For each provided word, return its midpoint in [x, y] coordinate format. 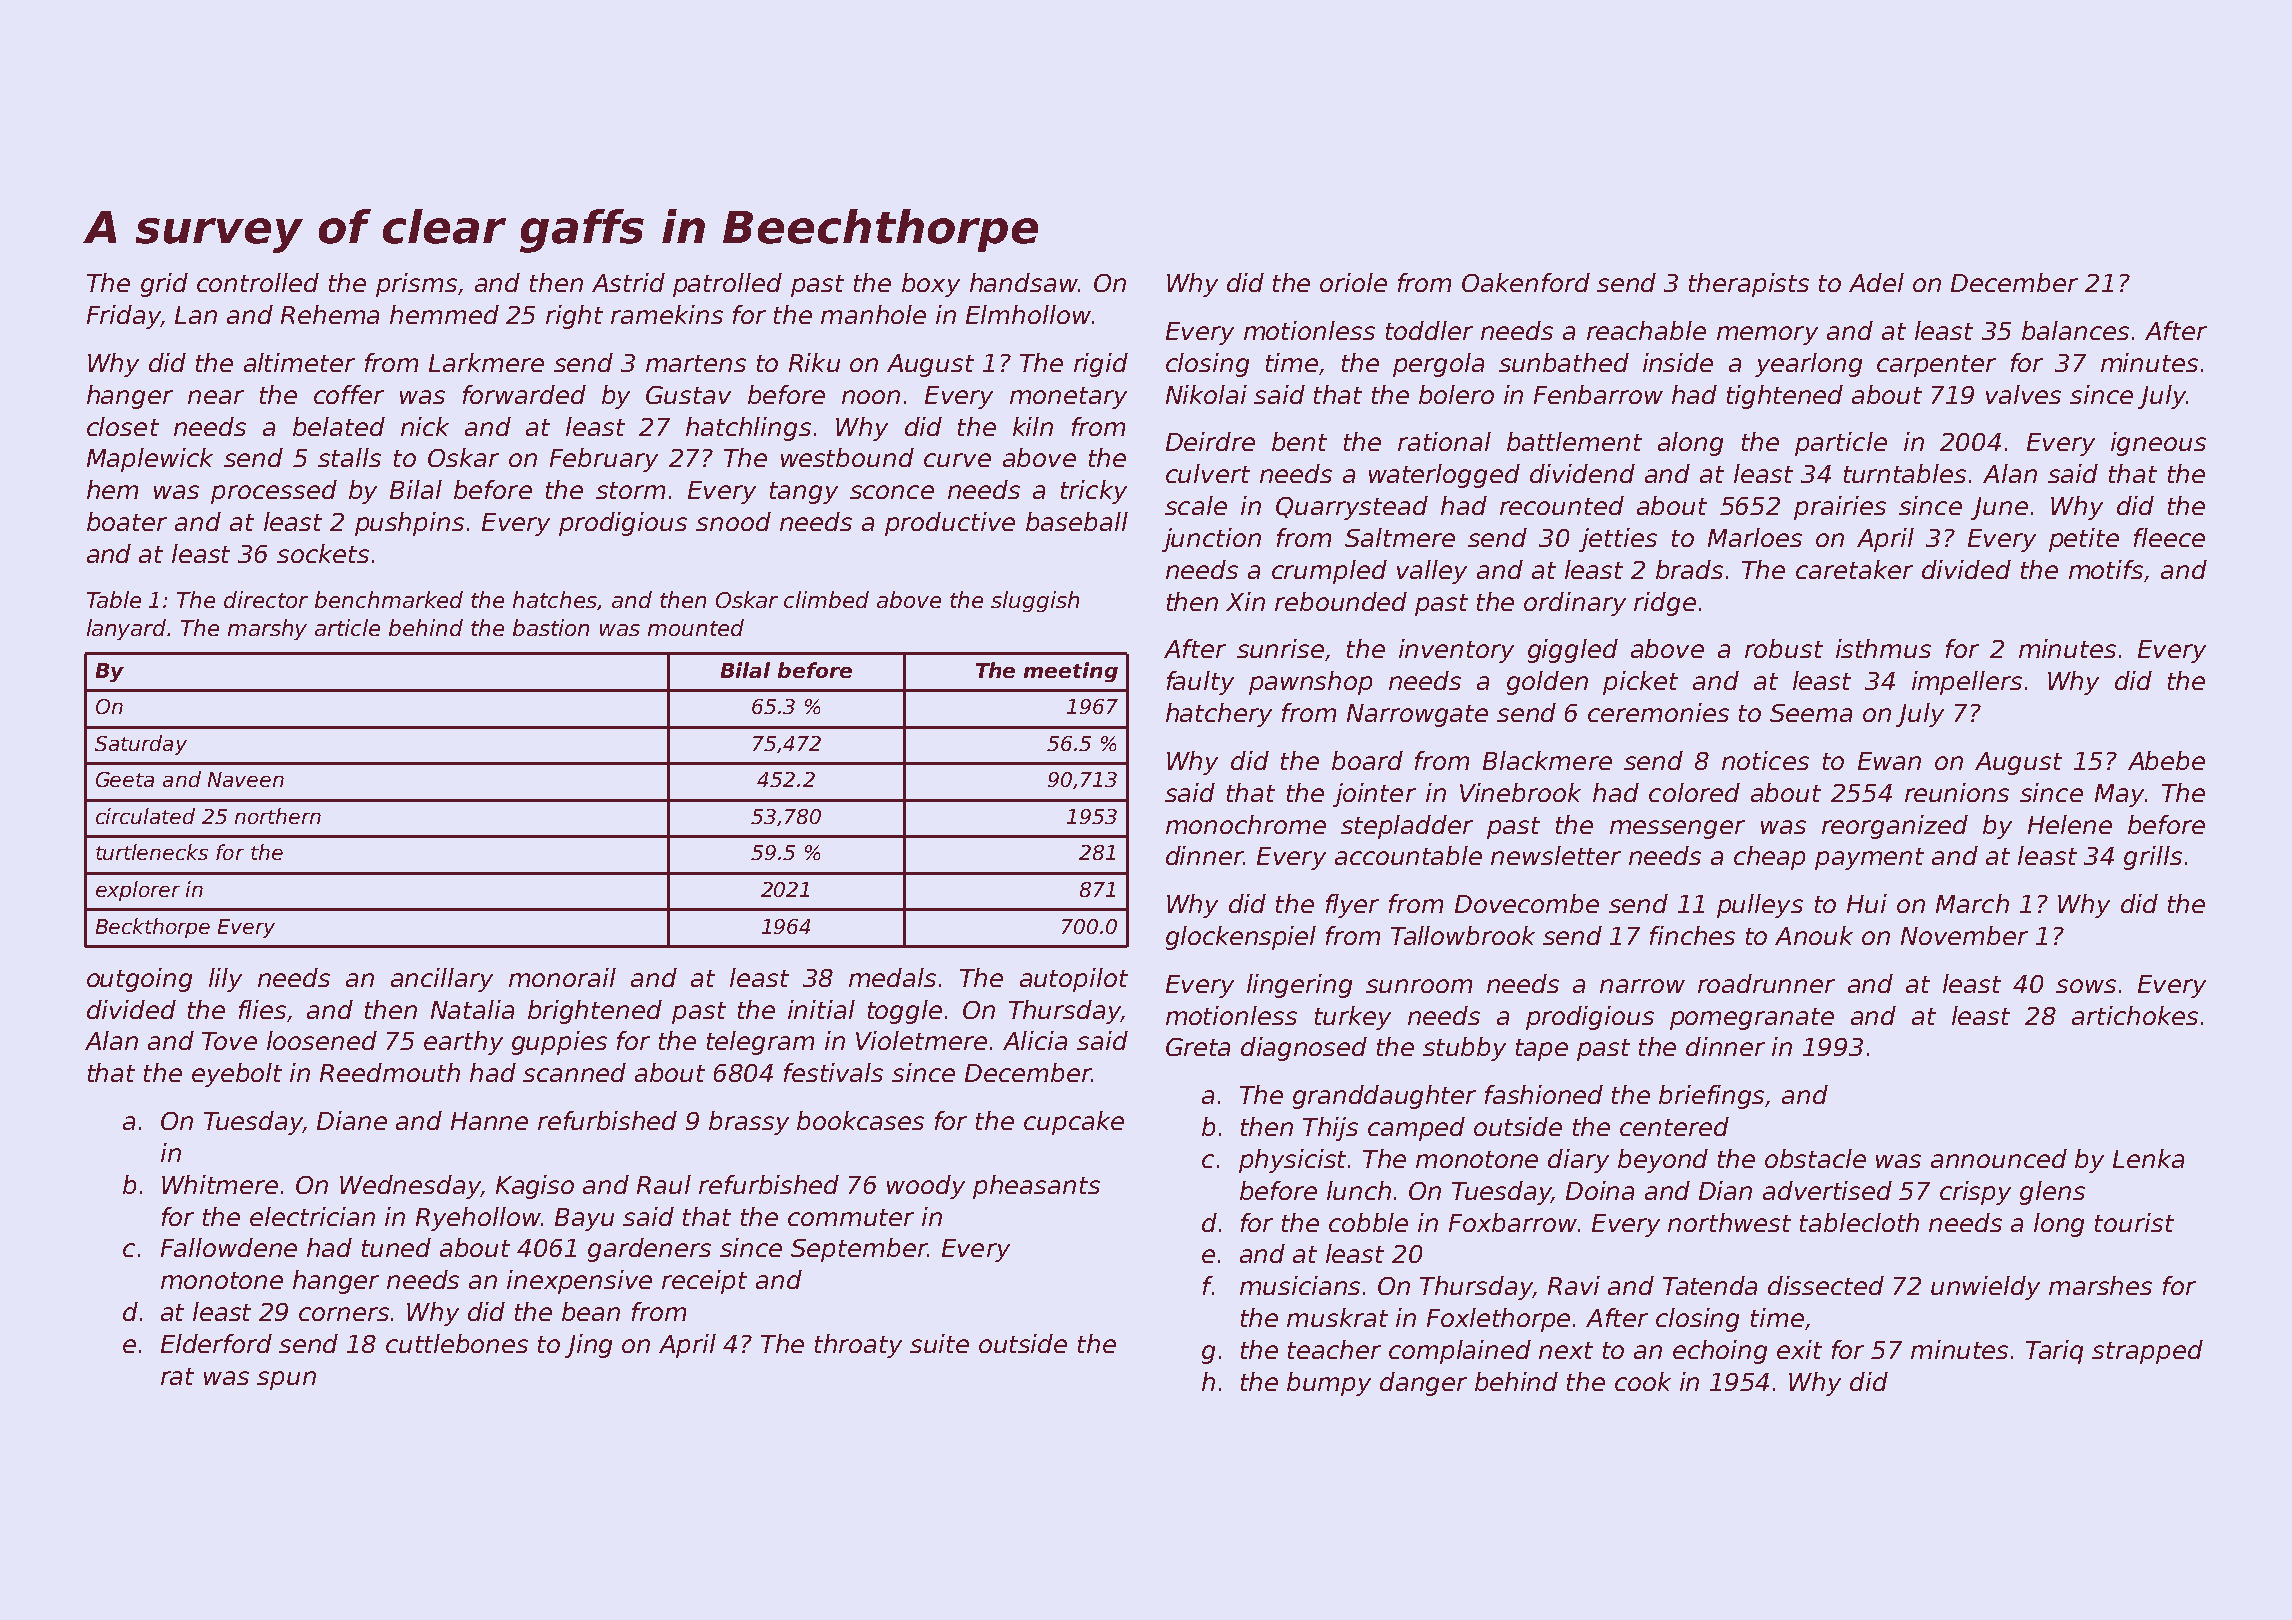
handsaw [1024, 282]
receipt [704, 1282]
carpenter [1936, 366]
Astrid [628, 282]
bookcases [860, 1120]
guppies [559, 1043]
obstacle [1815, 1158]
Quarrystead [1352, 508]
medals [892, 977]
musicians [1300, 1285]
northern [278, 816]
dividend [1582, 473]
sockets [323, 553]
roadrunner [1766, 983]
